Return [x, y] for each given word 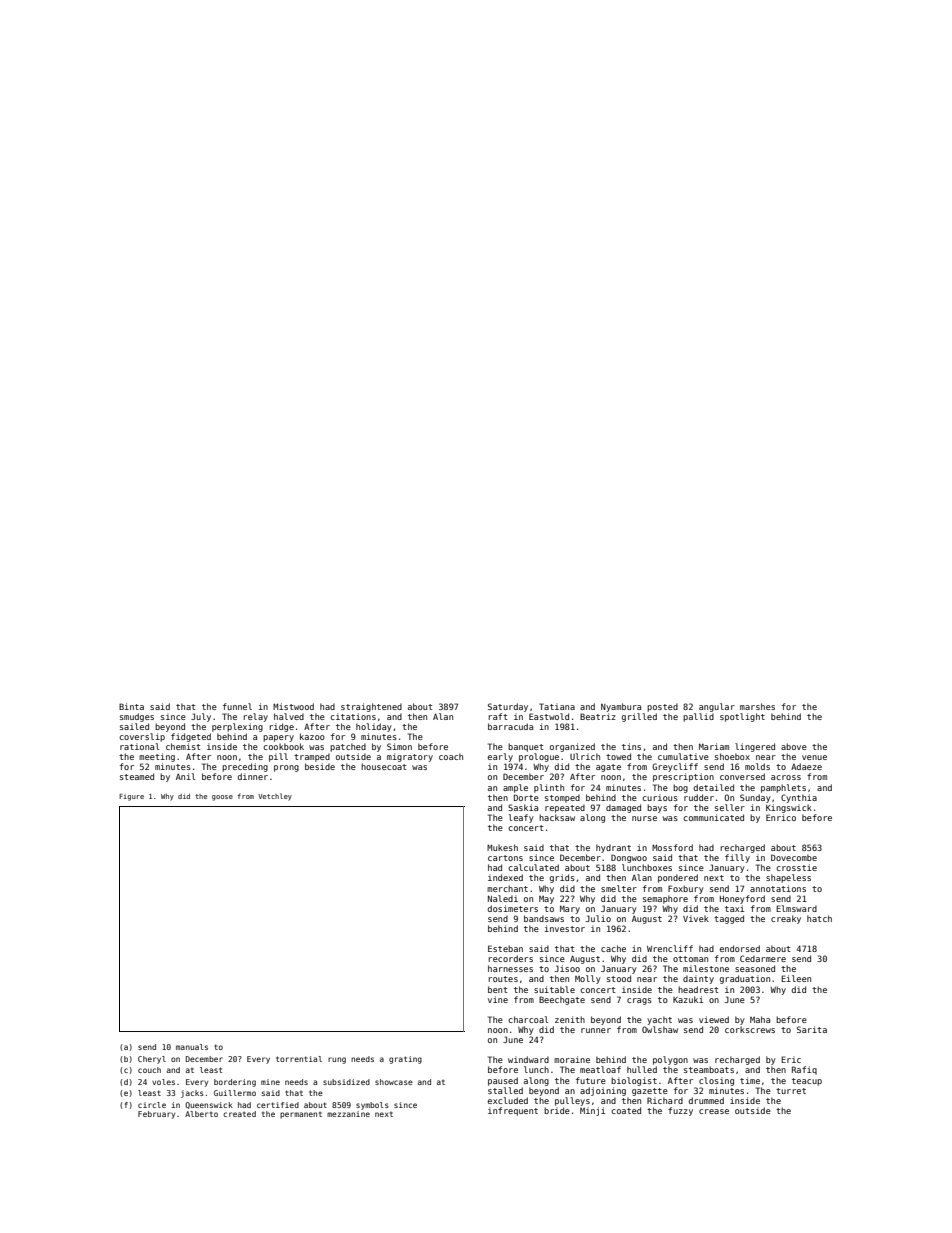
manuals [192, 1047]
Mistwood [293, 706]
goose [222, 798]
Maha [760, 1019]
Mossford [672, 847]
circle [152, 1105]
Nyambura [621, 707]
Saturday [508, 707]
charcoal [528, 1019]
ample [515, 788]
